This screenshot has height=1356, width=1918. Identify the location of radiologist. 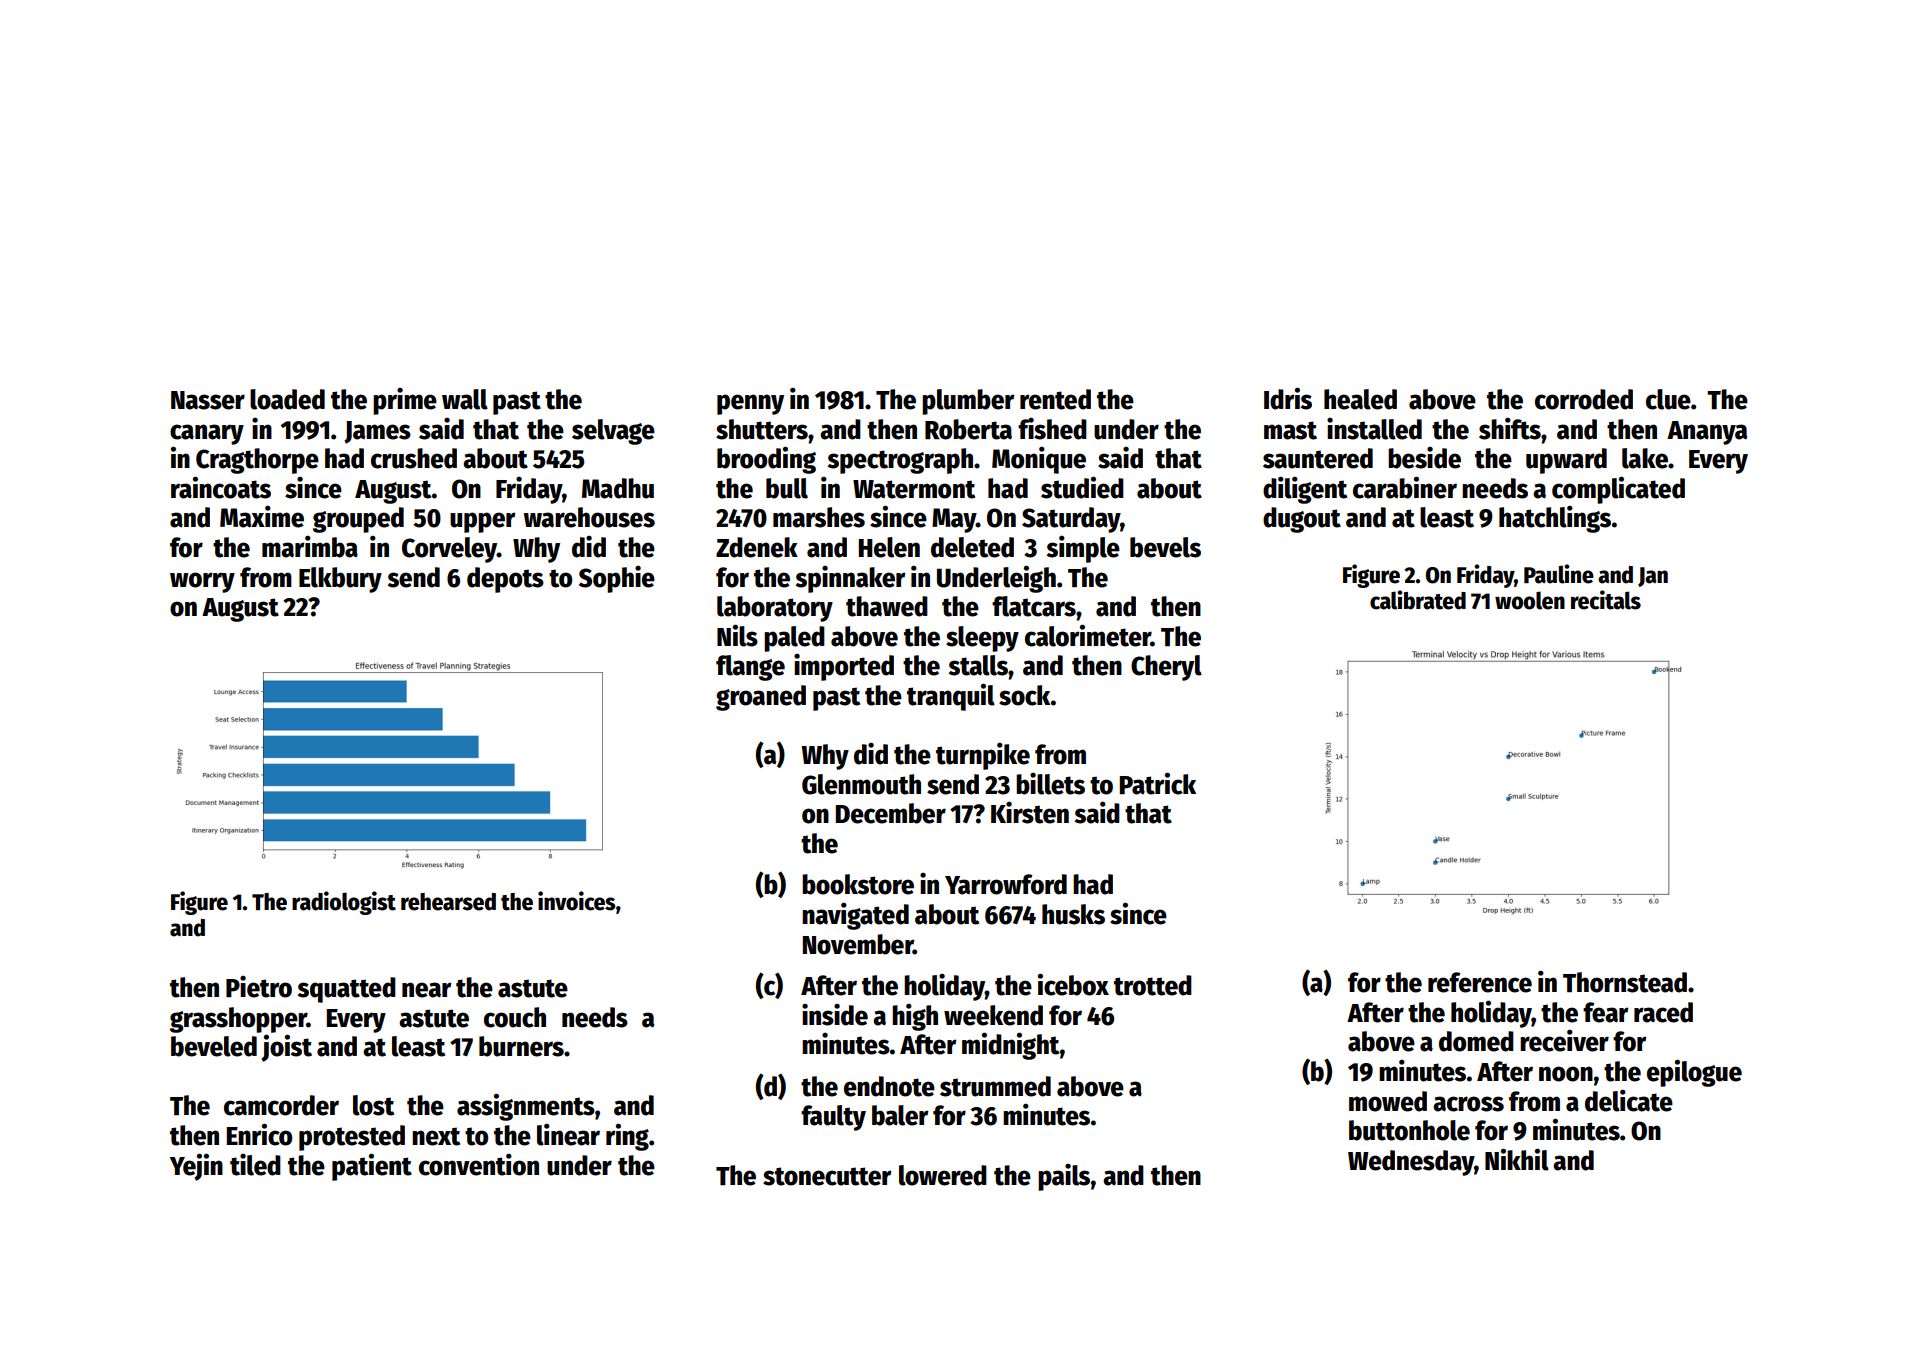
(344, 903).
